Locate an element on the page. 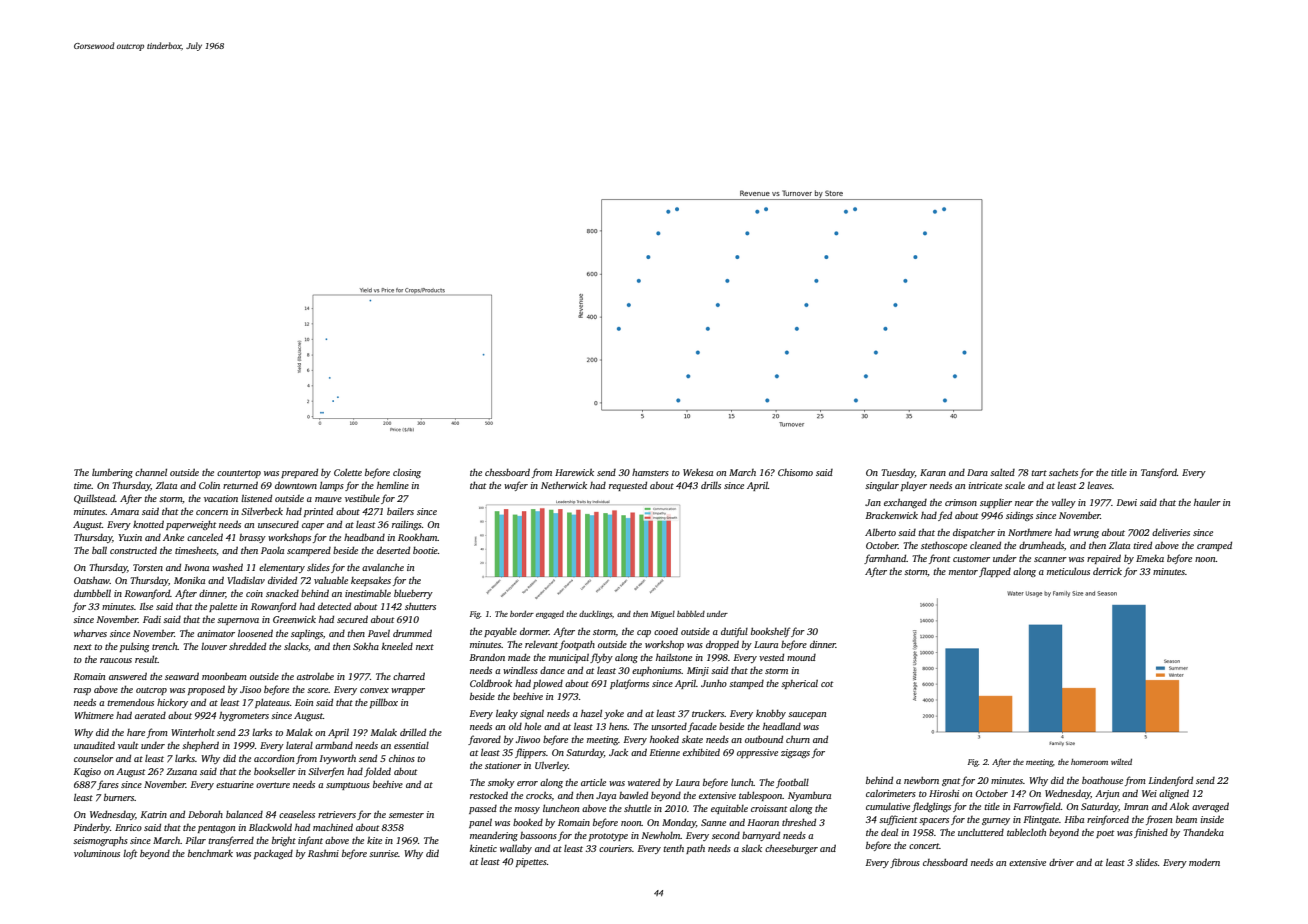 The image size is (1308, 924). sunrise is located at coordinates (383, 853).
